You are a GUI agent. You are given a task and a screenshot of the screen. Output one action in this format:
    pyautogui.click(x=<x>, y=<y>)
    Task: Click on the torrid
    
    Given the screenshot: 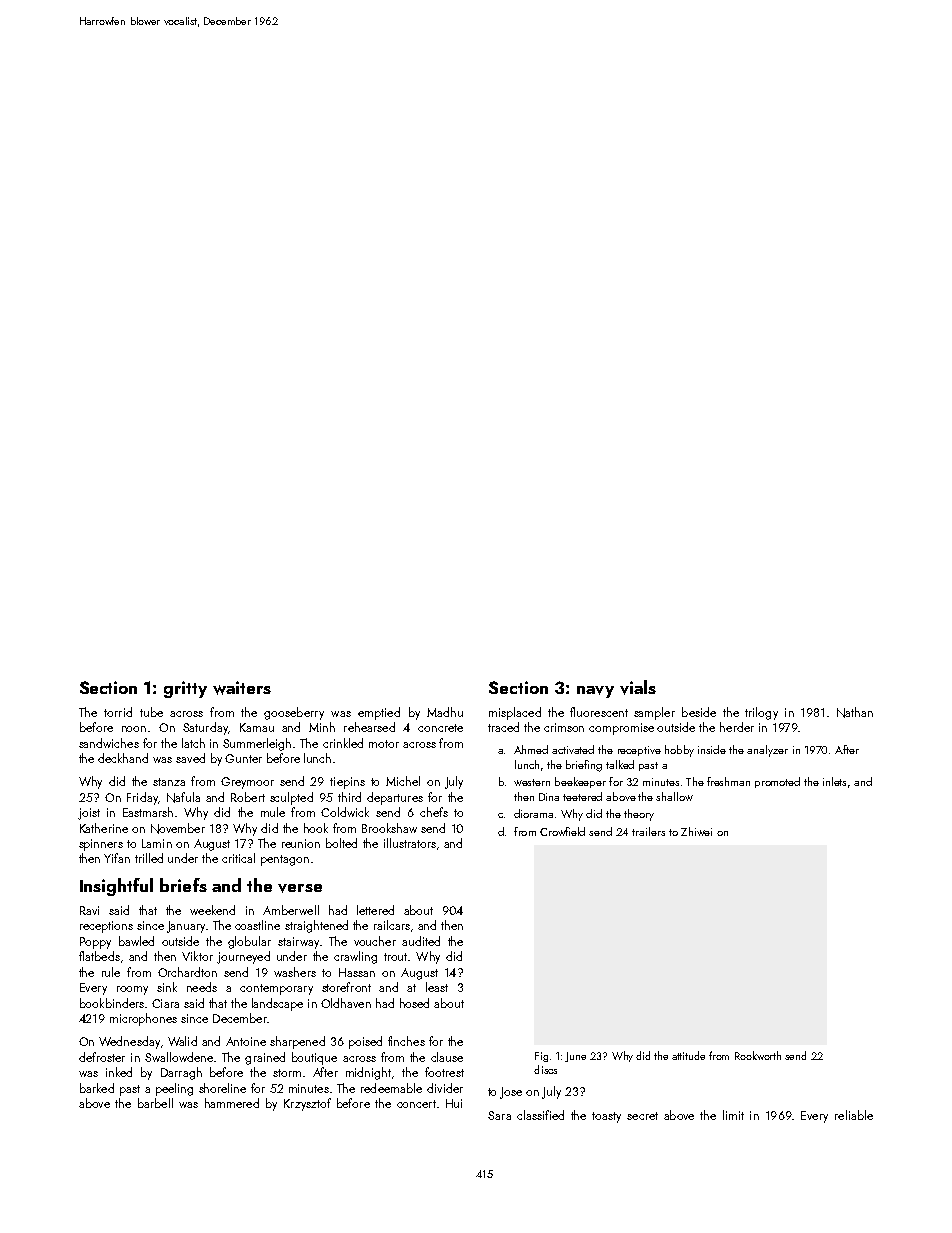 What is the action you would take?
    pyautogui.click(x=118, y=712)
